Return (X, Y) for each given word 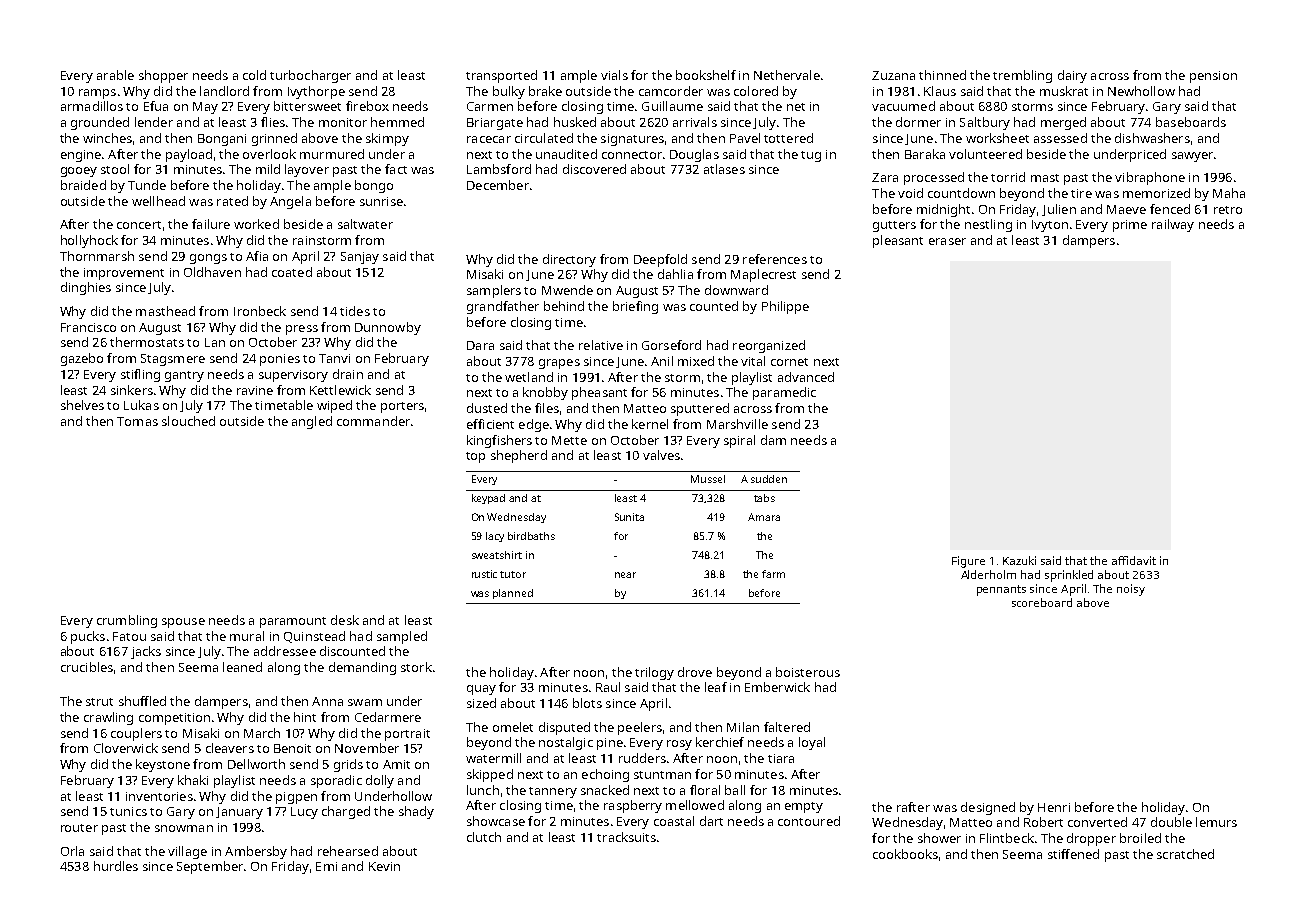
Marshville (737, 424)
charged (346, 812)
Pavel (745, 138)
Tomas (137, 421)
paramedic (784, 393)
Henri (1054, 807)
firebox (367, 106)
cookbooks (905, 854)
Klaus (940, 91)
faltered (787, 727)
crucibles (87, 667)
